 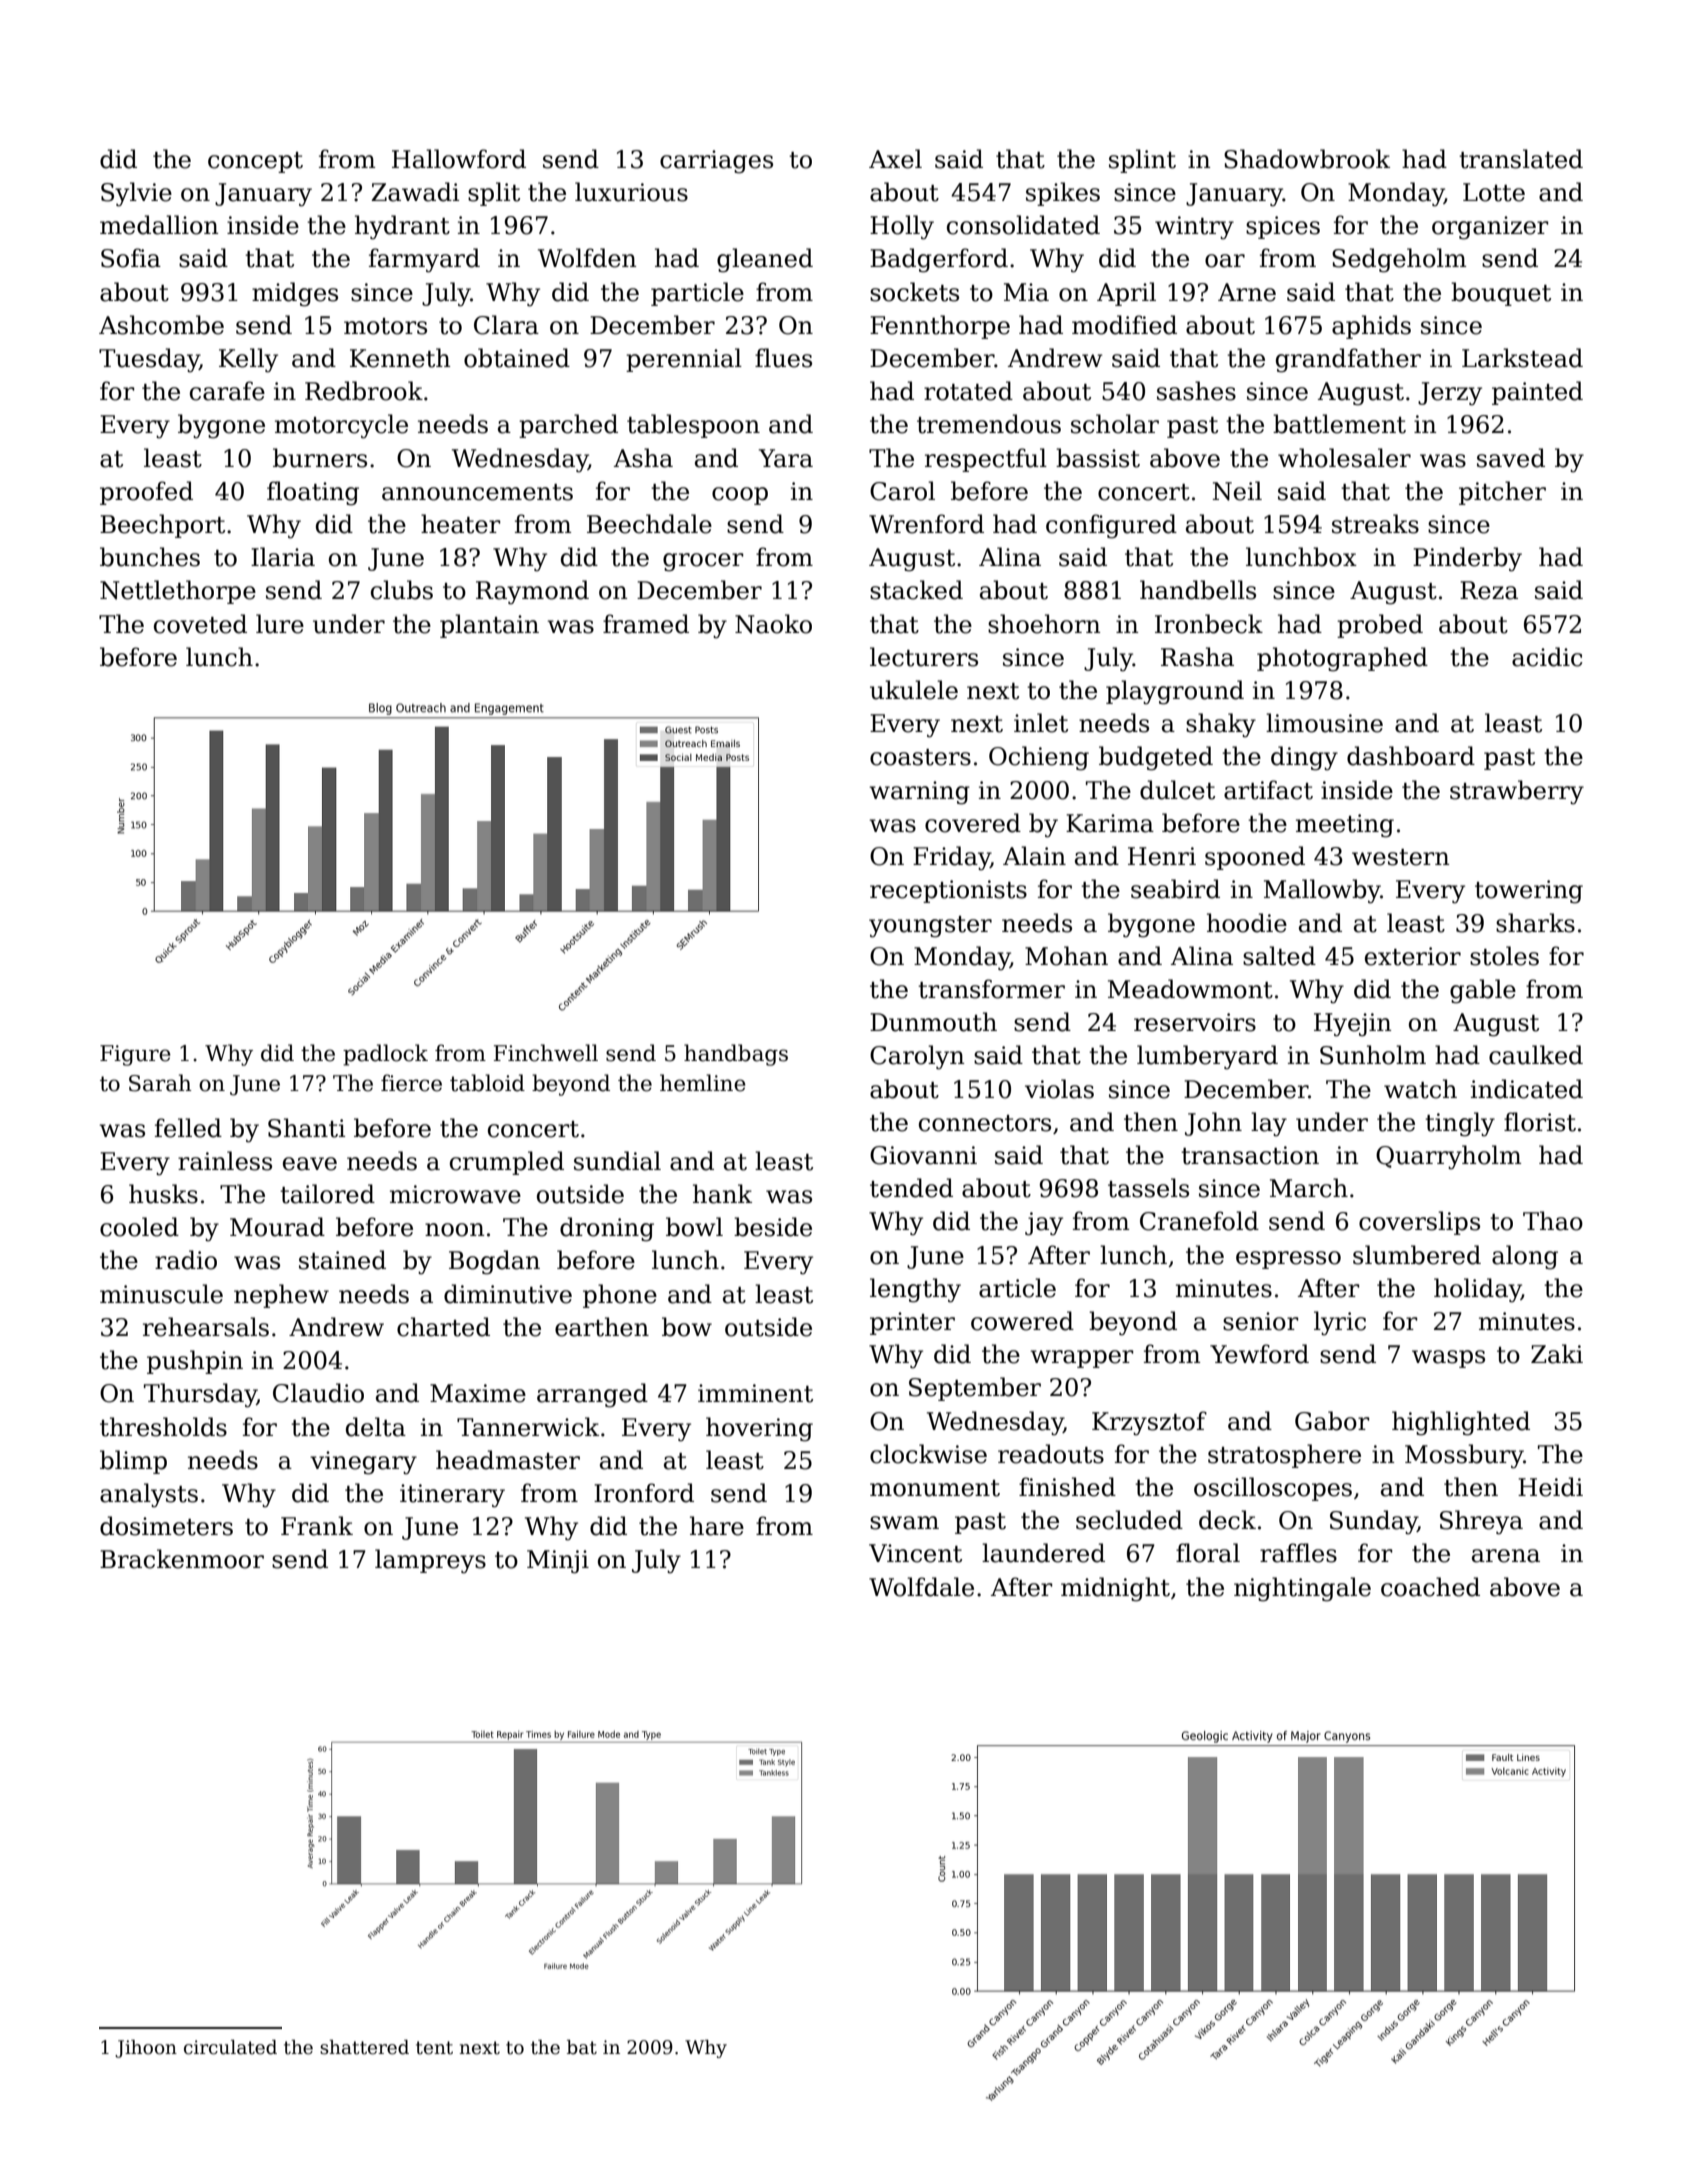 What do you see at coordinates (921, 1587) in the document?
I see `Wolfdale` at bounding box center [921, 1587].
